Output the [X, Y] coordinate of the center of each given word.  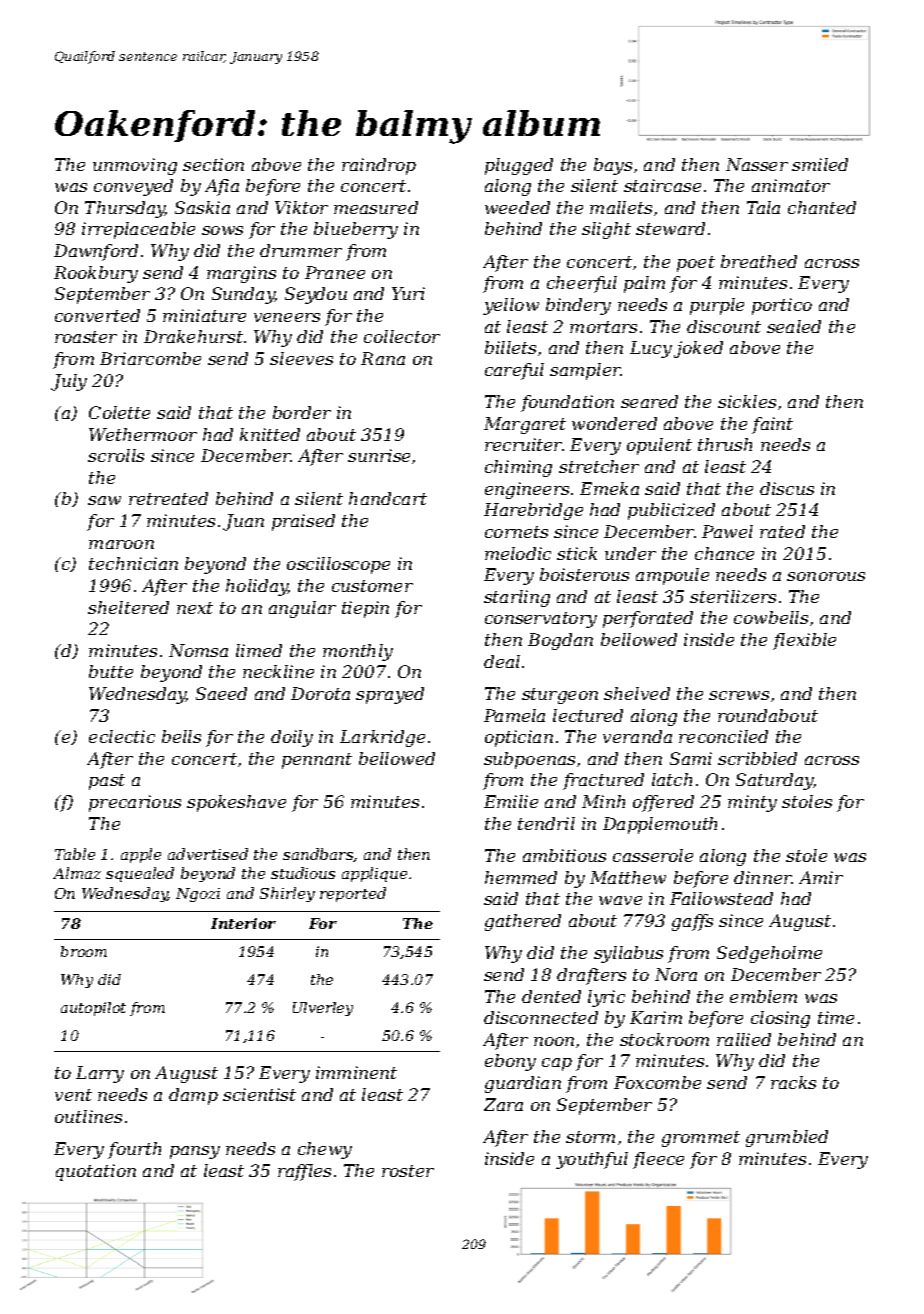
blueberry [356, 230]
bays [613, 166]
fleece [658, 1160]
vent [73, 1095]
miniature [204, 315]
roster [408, 1171]
